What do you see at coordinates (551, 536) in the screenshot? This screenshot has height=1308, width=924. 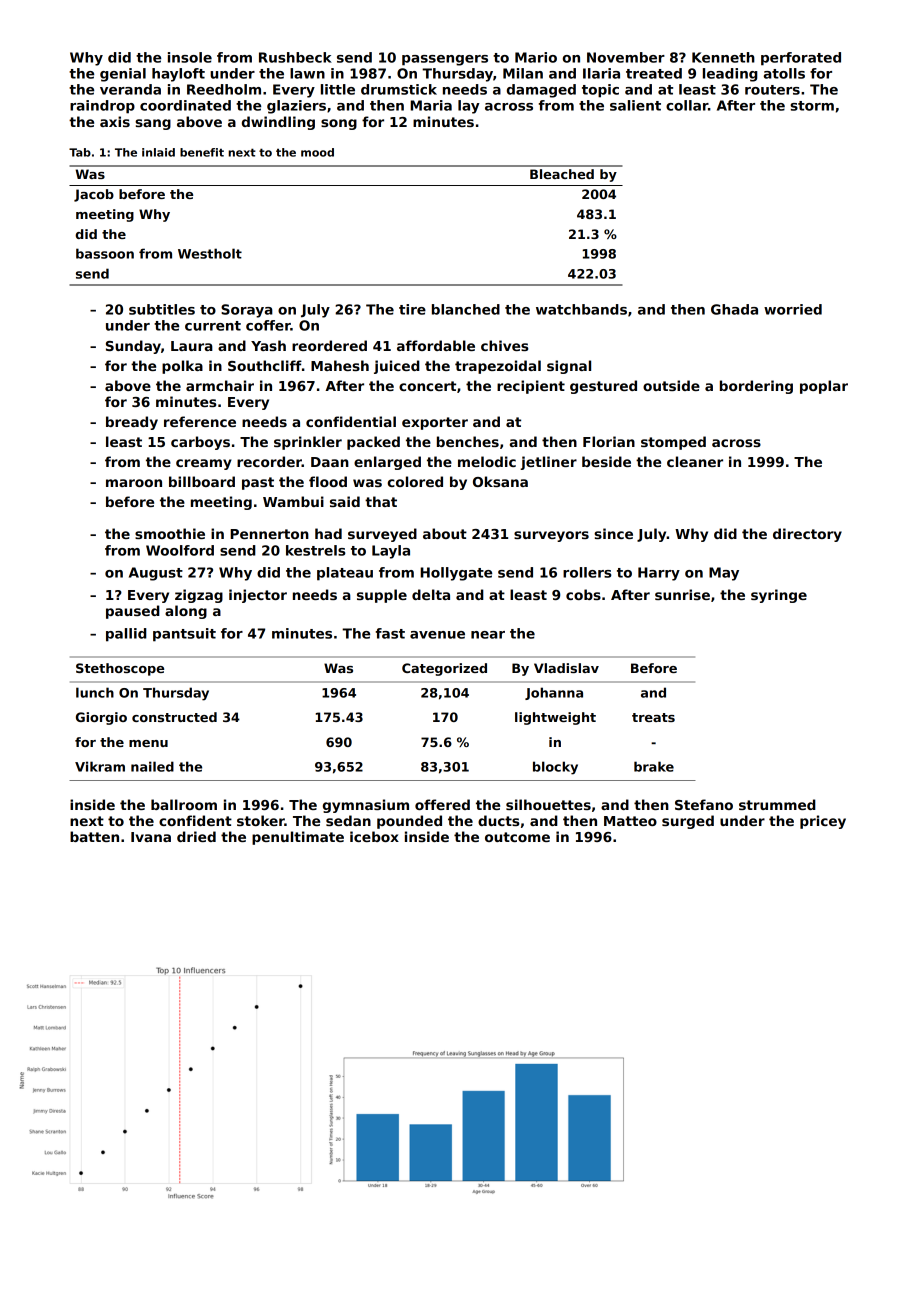 I see `surveyors` at bounding box center [551, 536].
